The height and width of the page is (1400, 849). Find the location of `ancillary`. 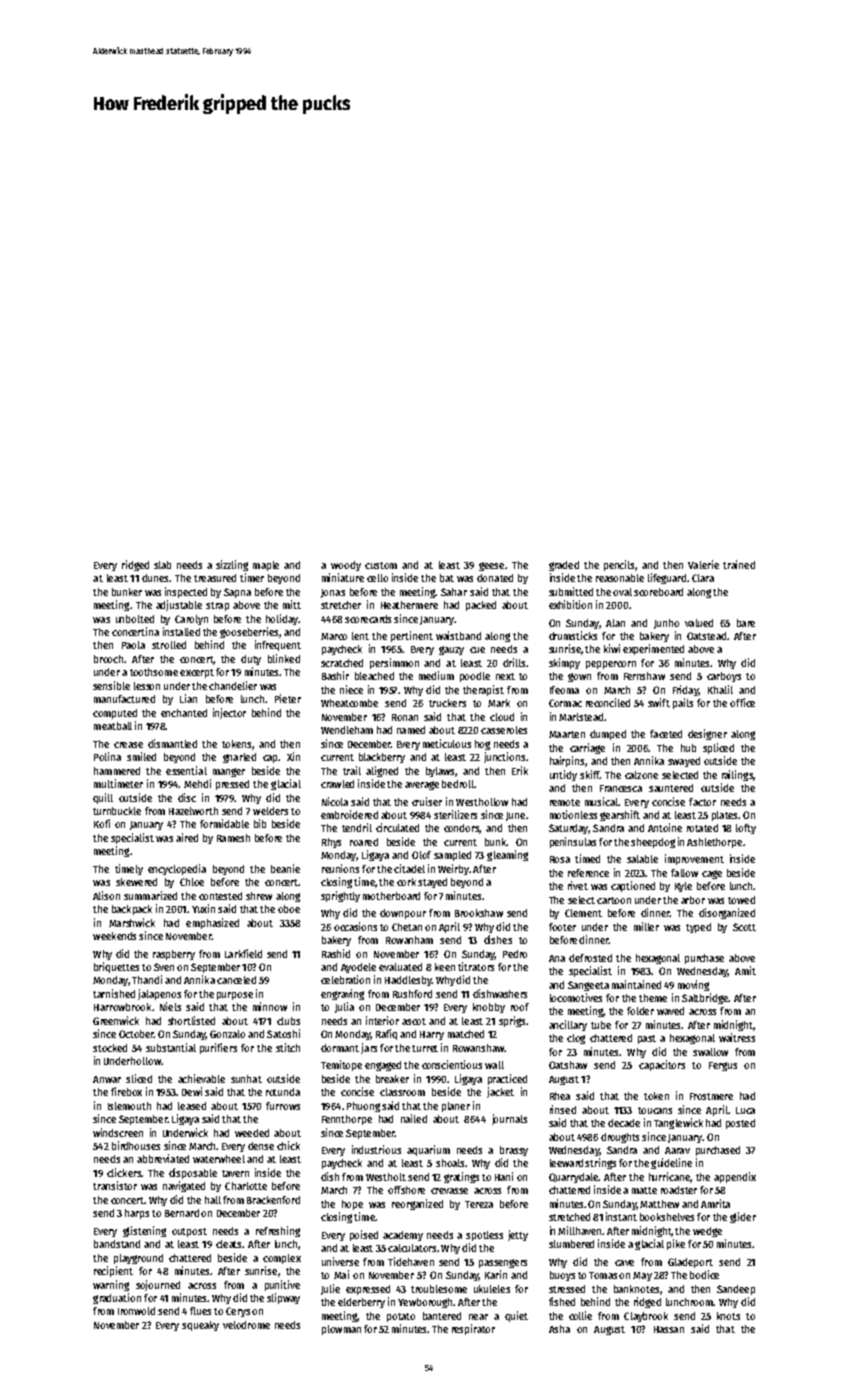

ancillary is located at coordinates (568, 1025).
